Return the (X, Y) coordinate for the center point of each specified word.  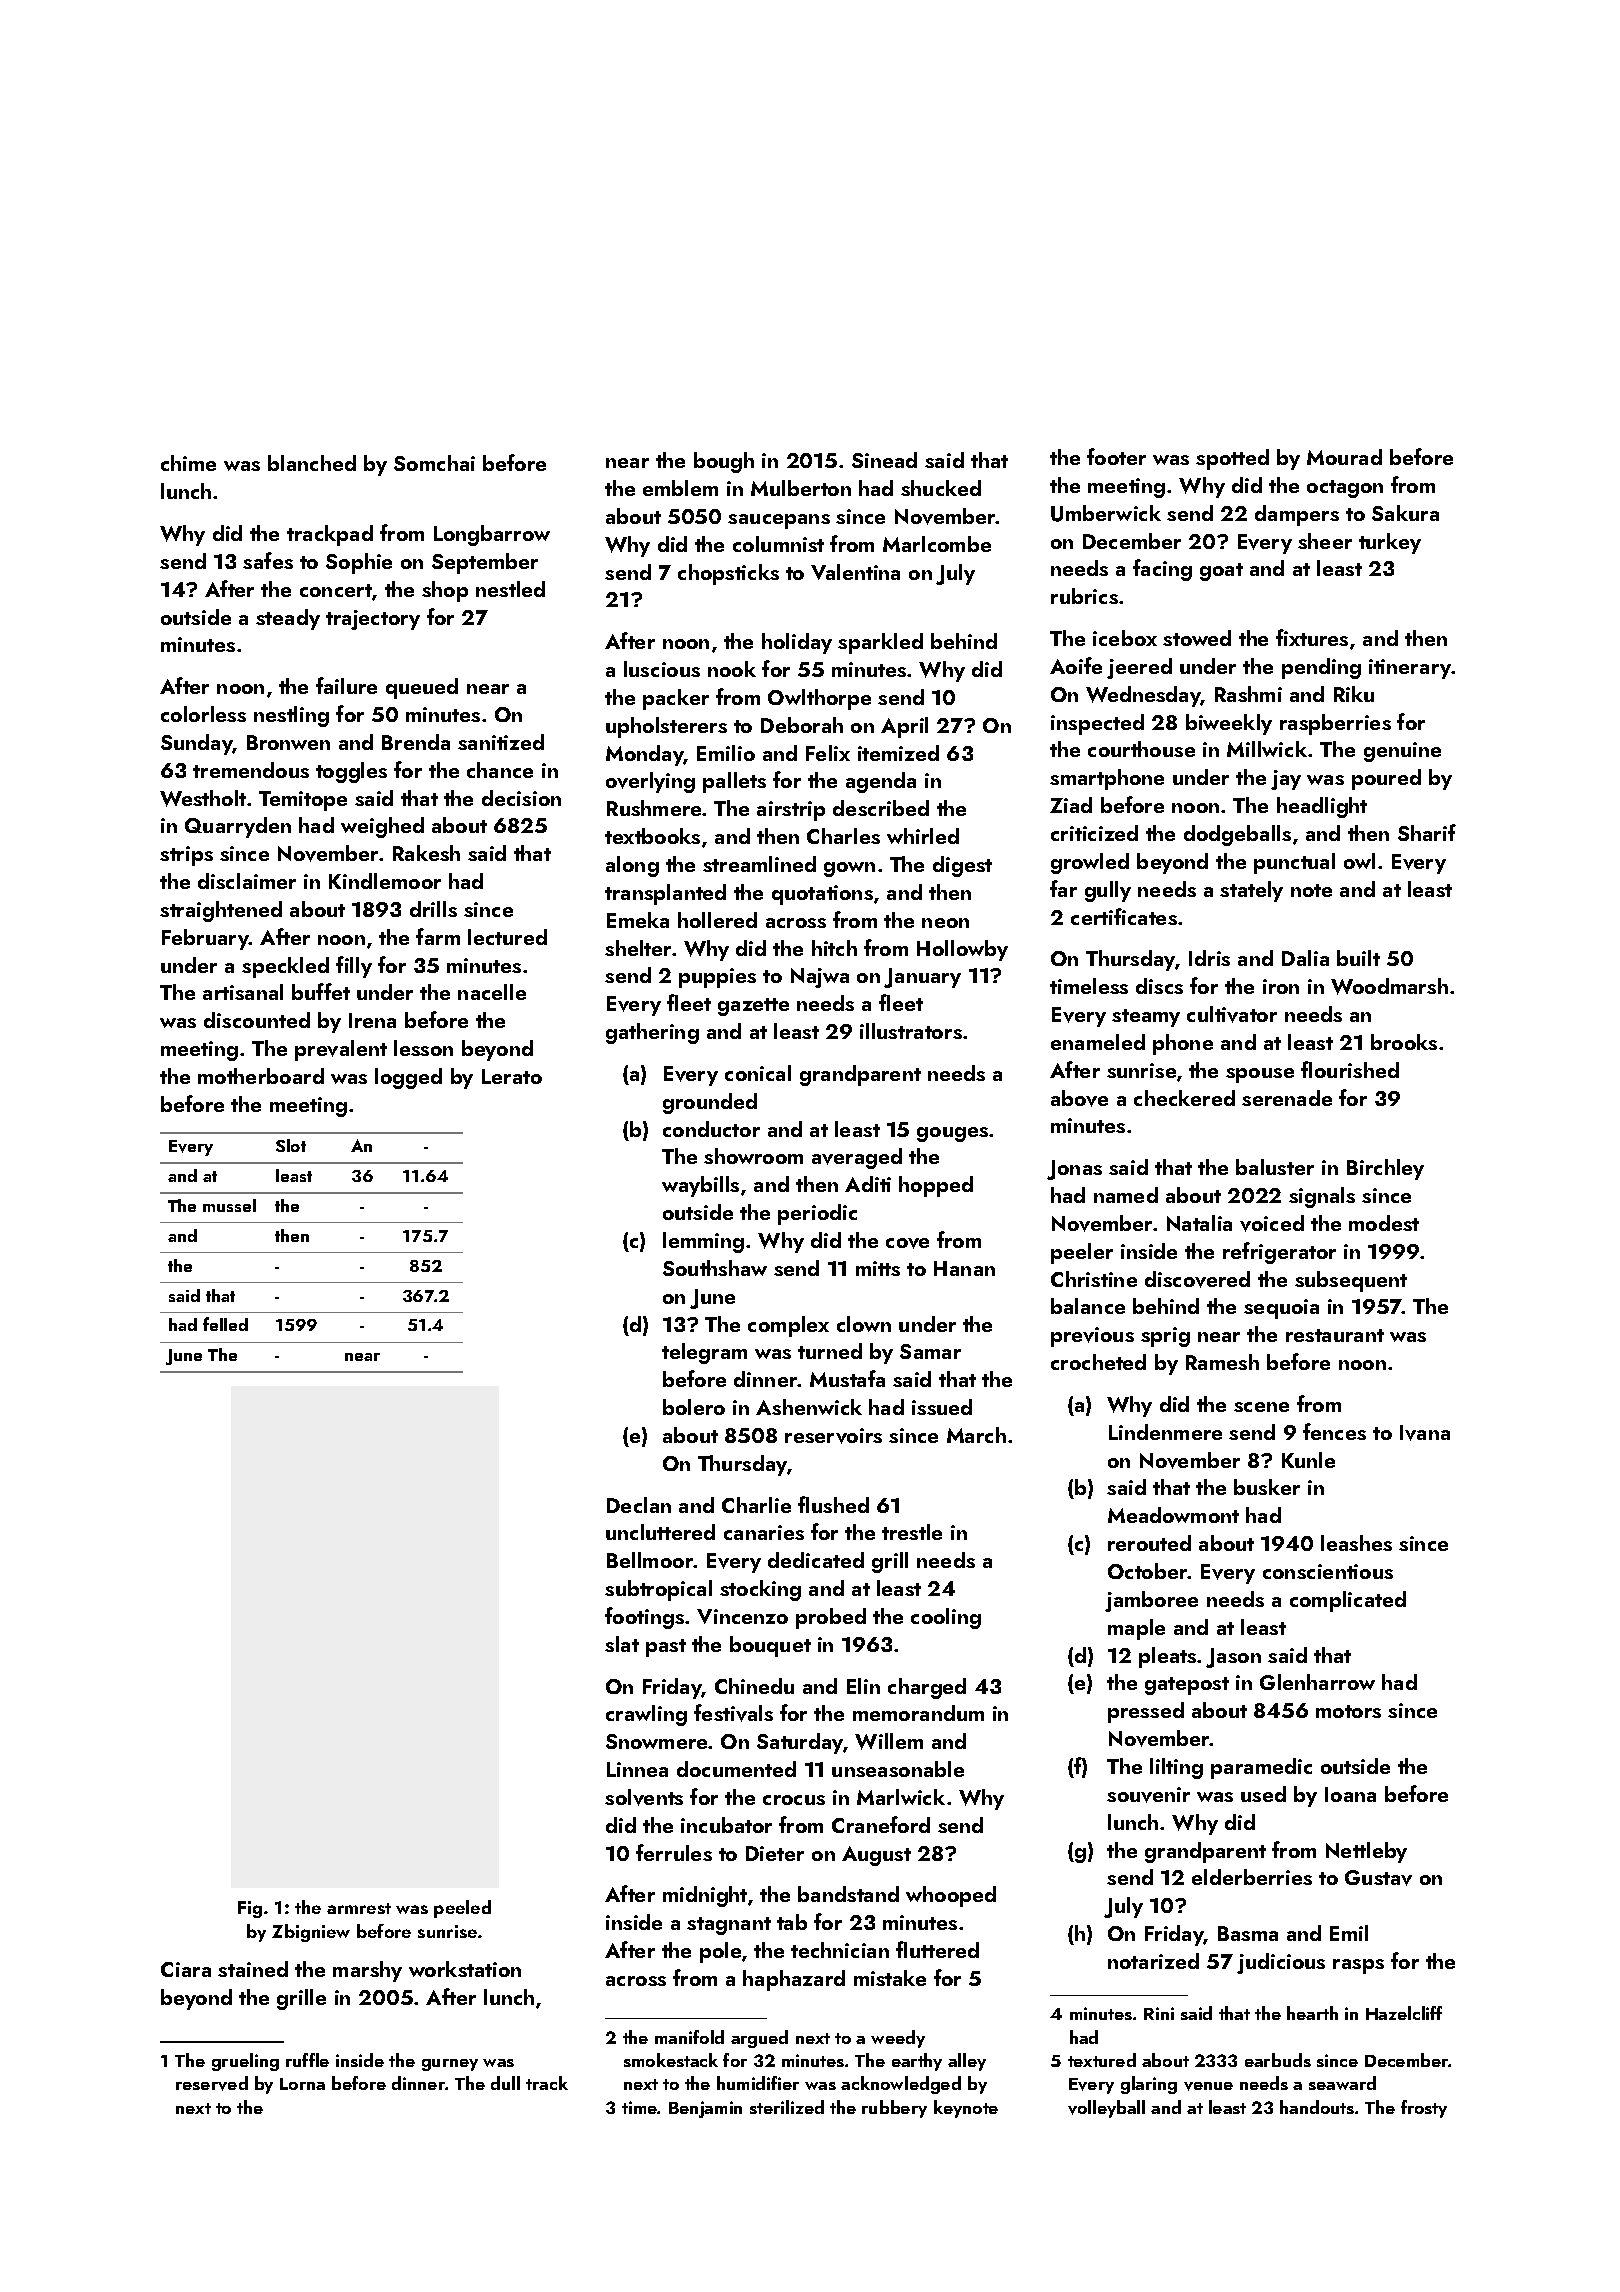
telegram (704, 1353)
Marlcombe (937, 544)
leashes (1356, 1543)
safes (268, 560)
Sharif (1427, 832)
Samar (930, 1351)
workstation (465, 1969)
